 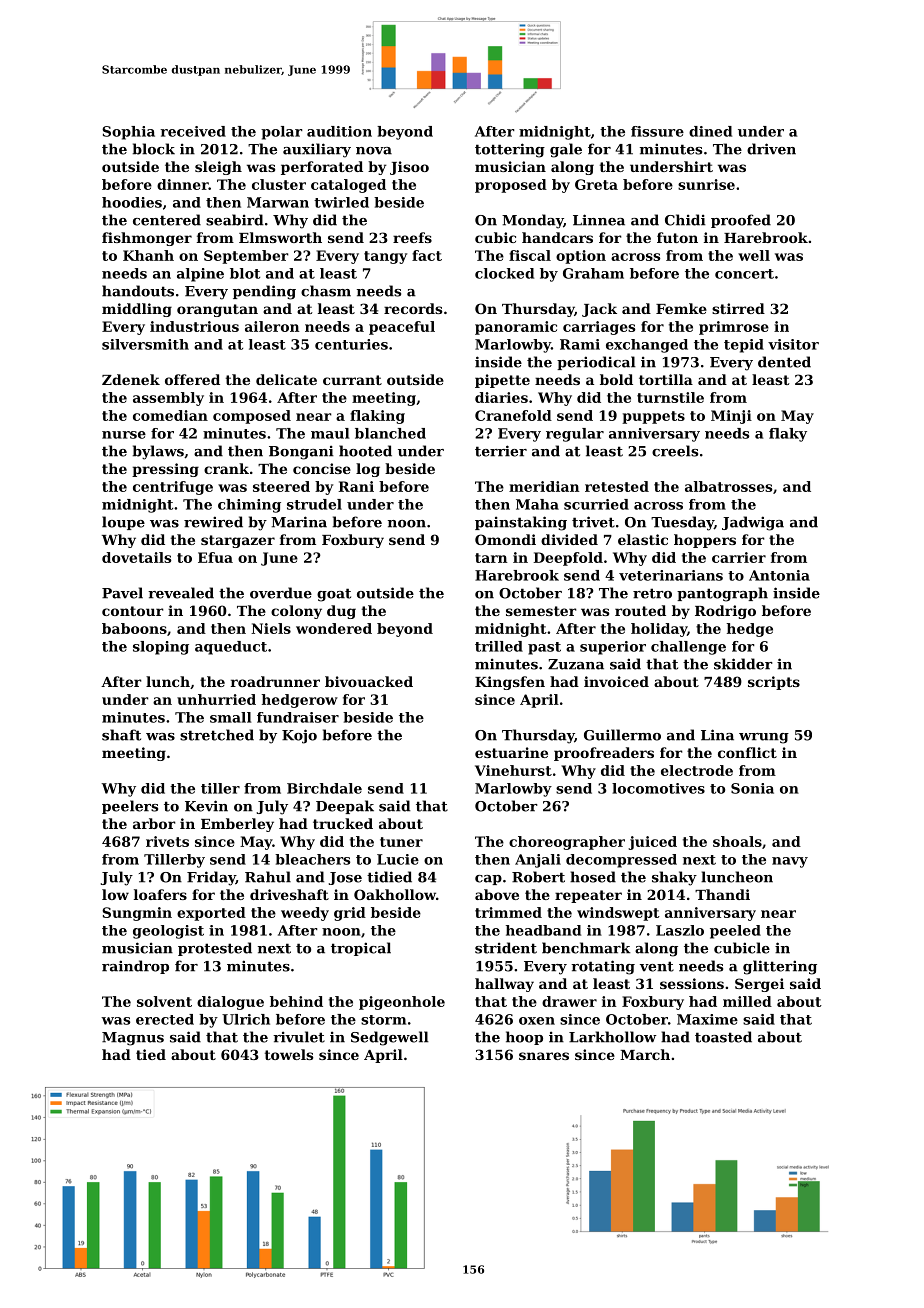 What do you see at coordinates (301, 452) in the page?
I see `Bongani` at bounding box center [301, 452].
